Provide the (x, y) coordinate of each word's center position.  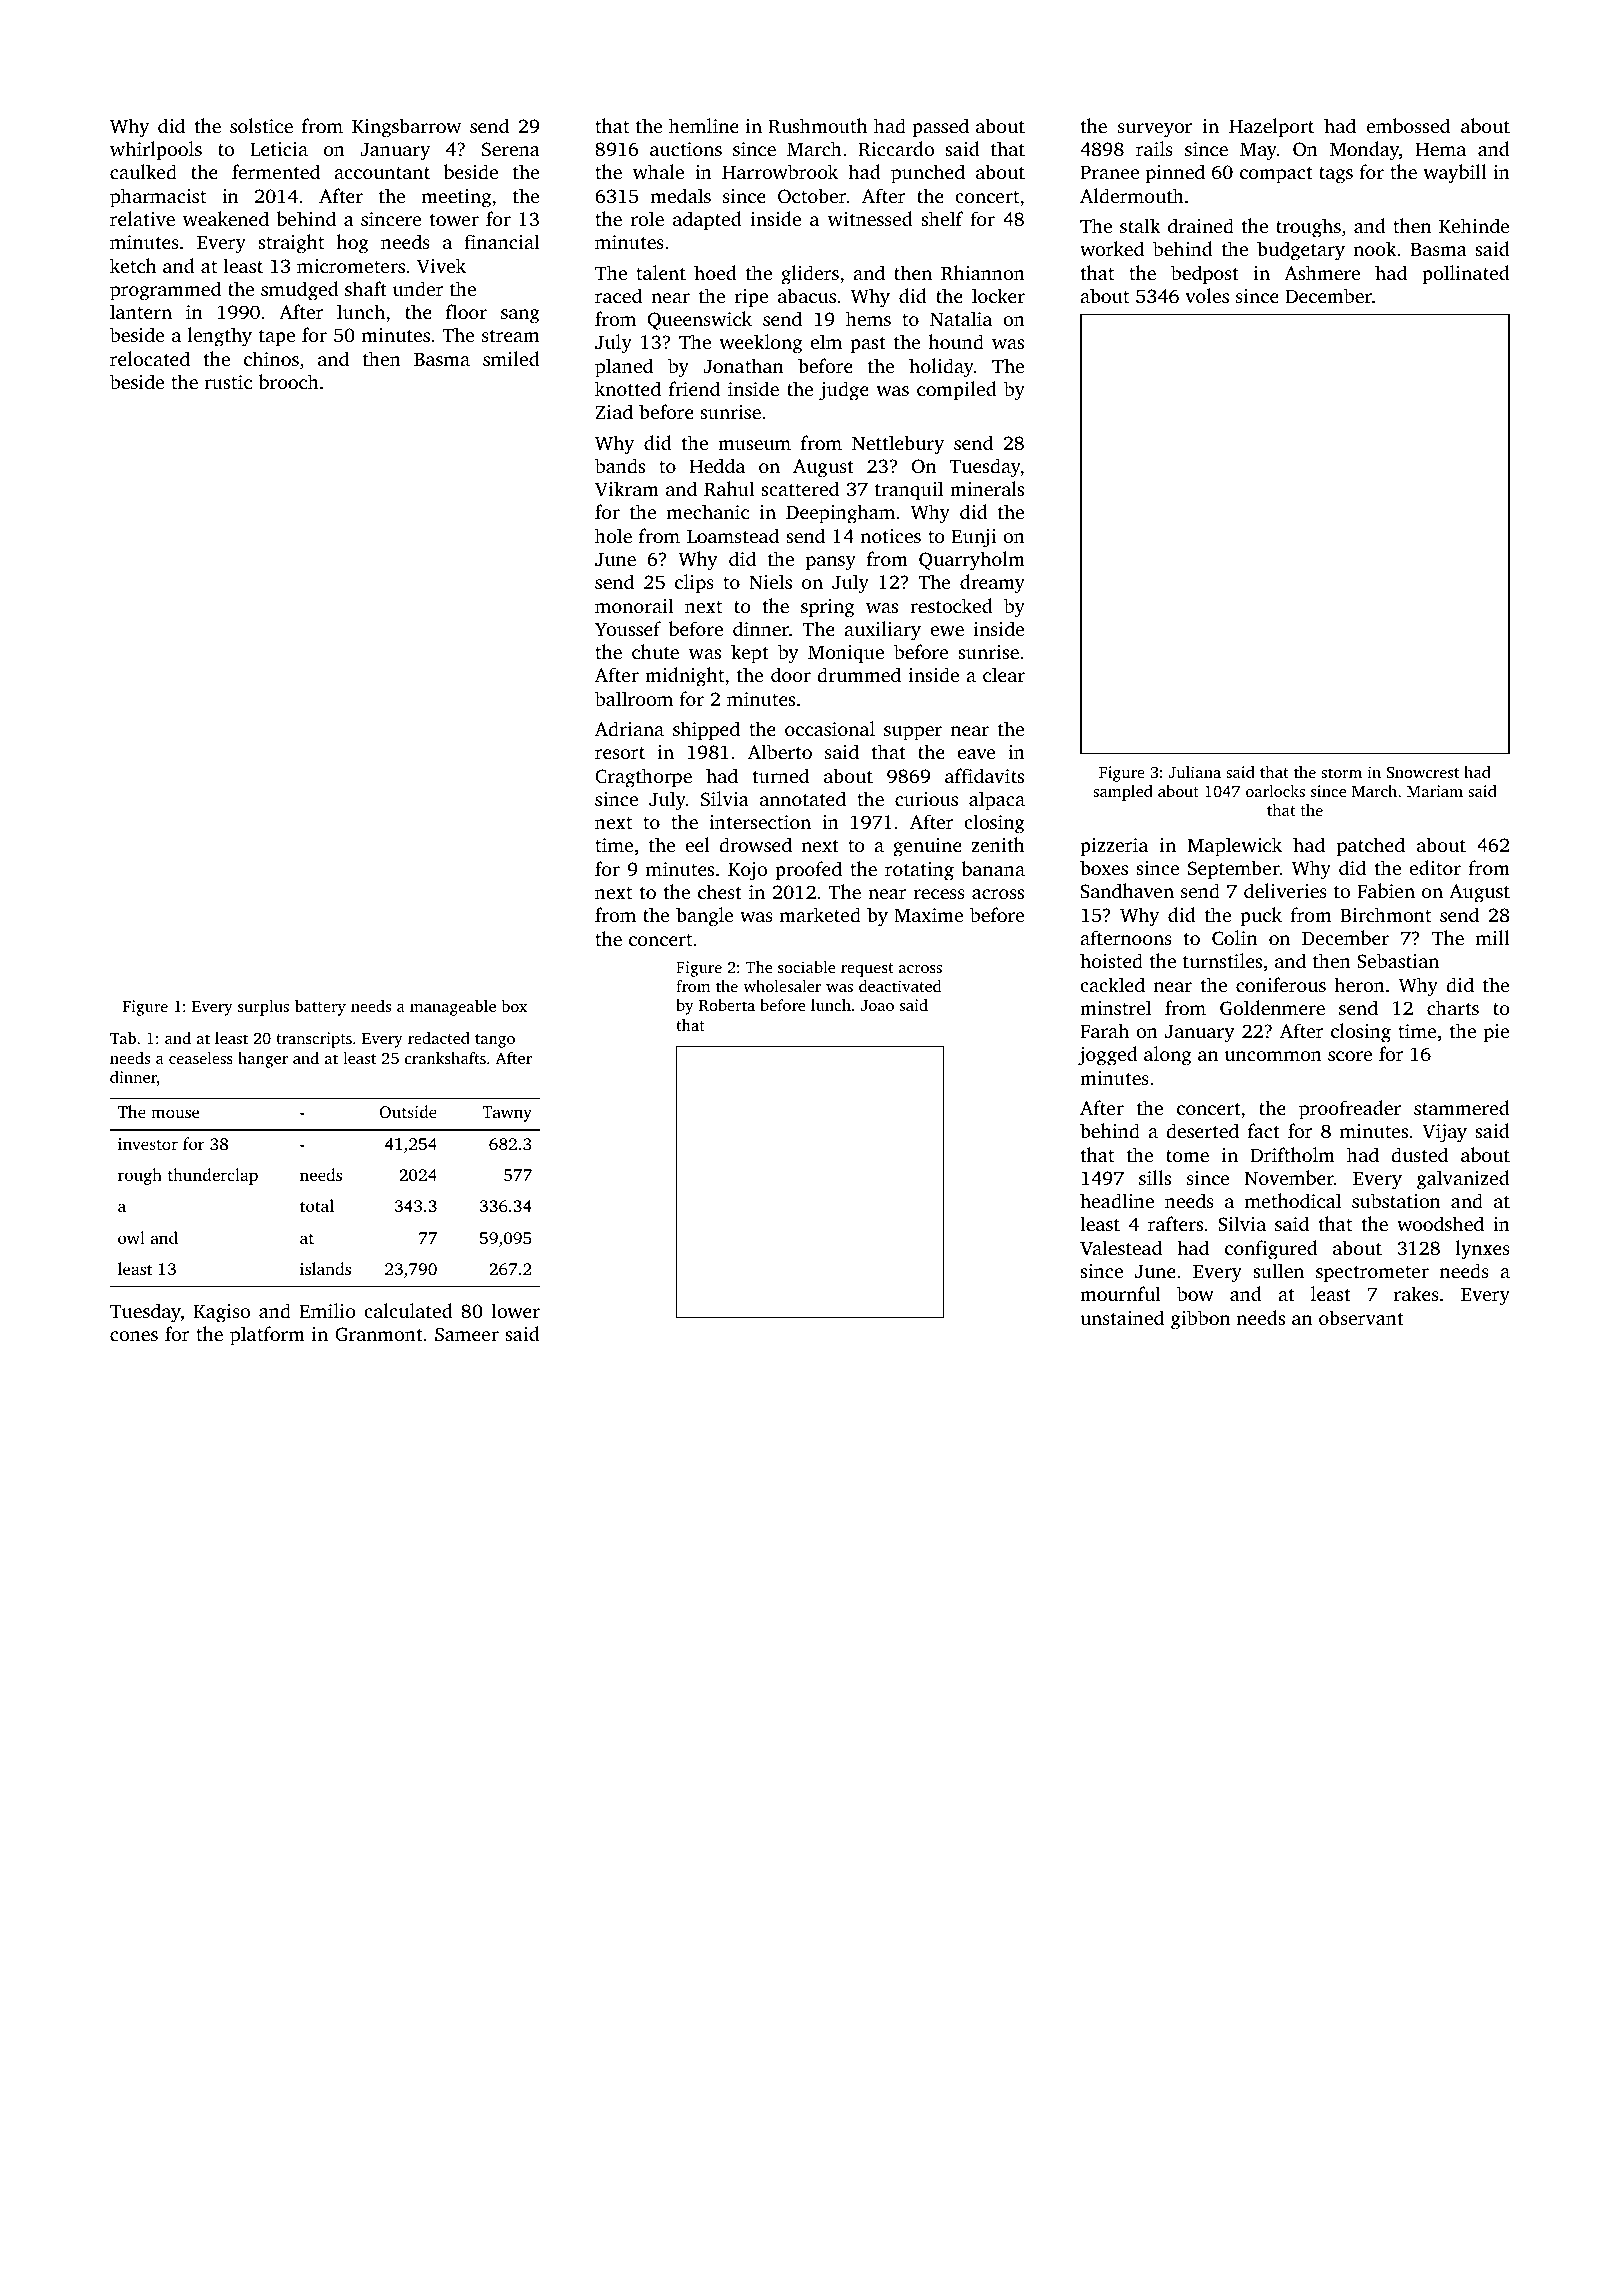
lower (515, 1310)
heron (1359, 984)
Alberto (780, 751)
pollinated (1466, 275)
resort (620, 753)
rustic (228, 382)
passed (940, 128)
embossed (1408, 125)
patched (1371, 847)
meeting (456, 198)
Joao (877, 1005)
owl (131, 1237)
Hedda (717, 465)
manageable (453, 1008)
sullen (1278, 1270)
